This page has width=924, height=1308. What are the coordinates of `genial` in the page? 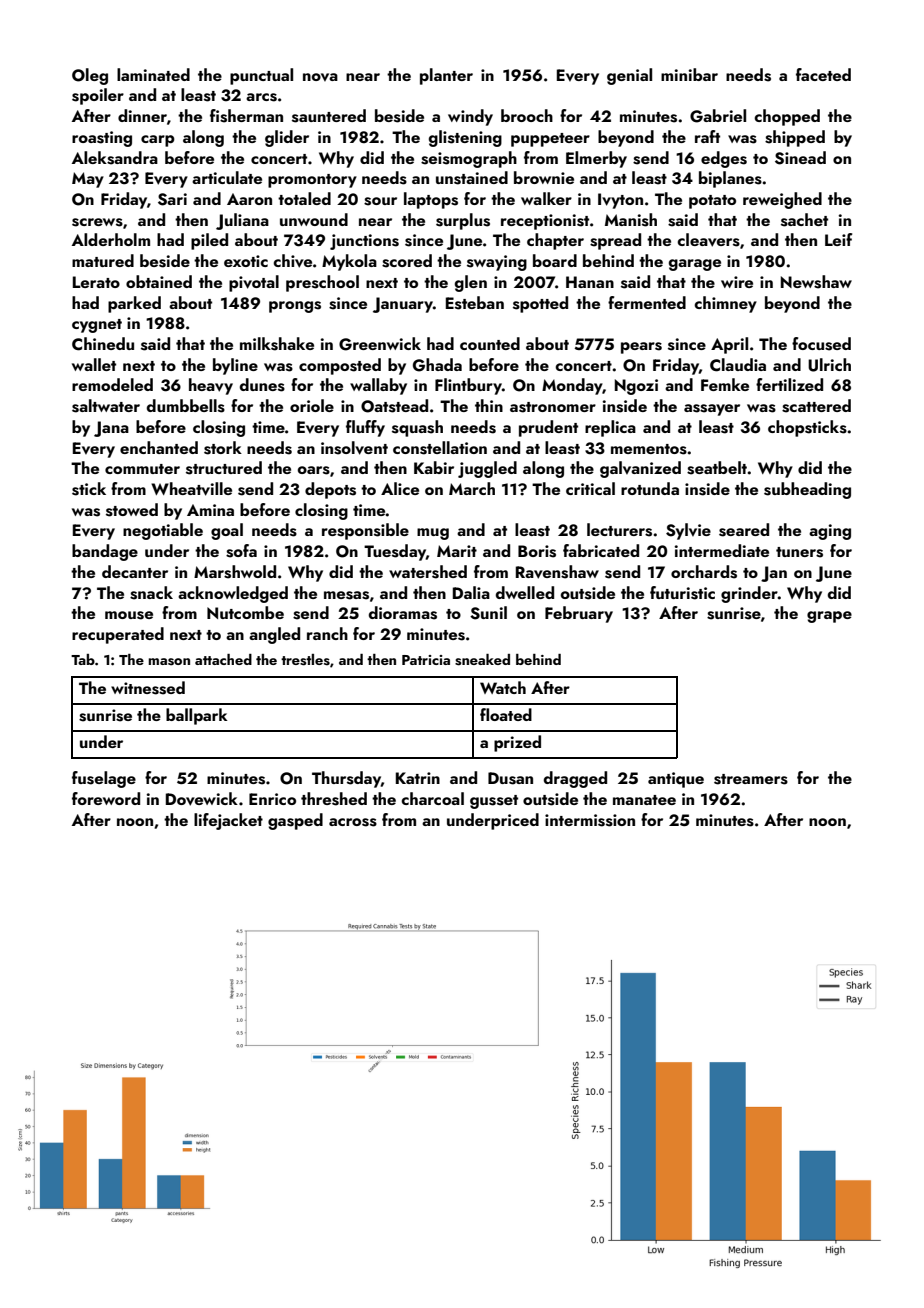 It's located at (629, 76).
